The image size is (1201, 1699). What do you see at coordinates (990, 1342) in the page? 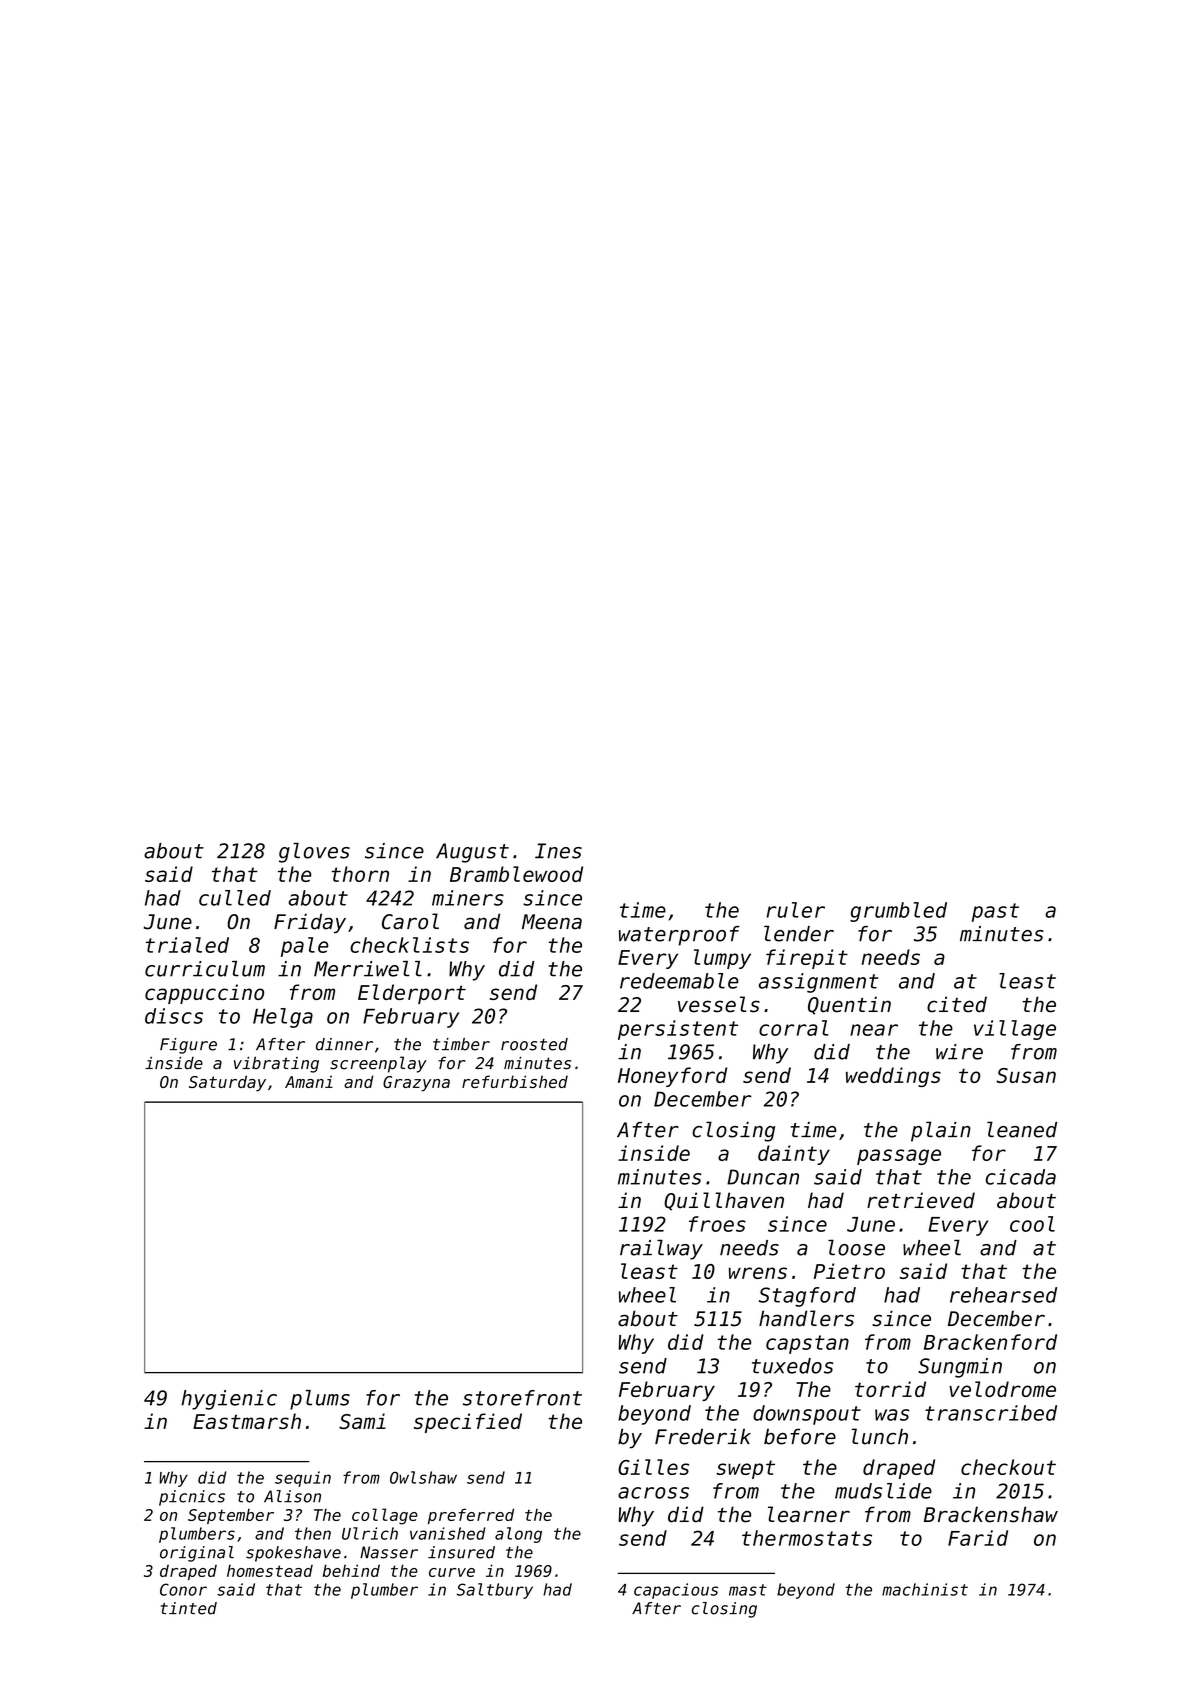
I see `Brackenford` at bounding box center [990, 1342].
